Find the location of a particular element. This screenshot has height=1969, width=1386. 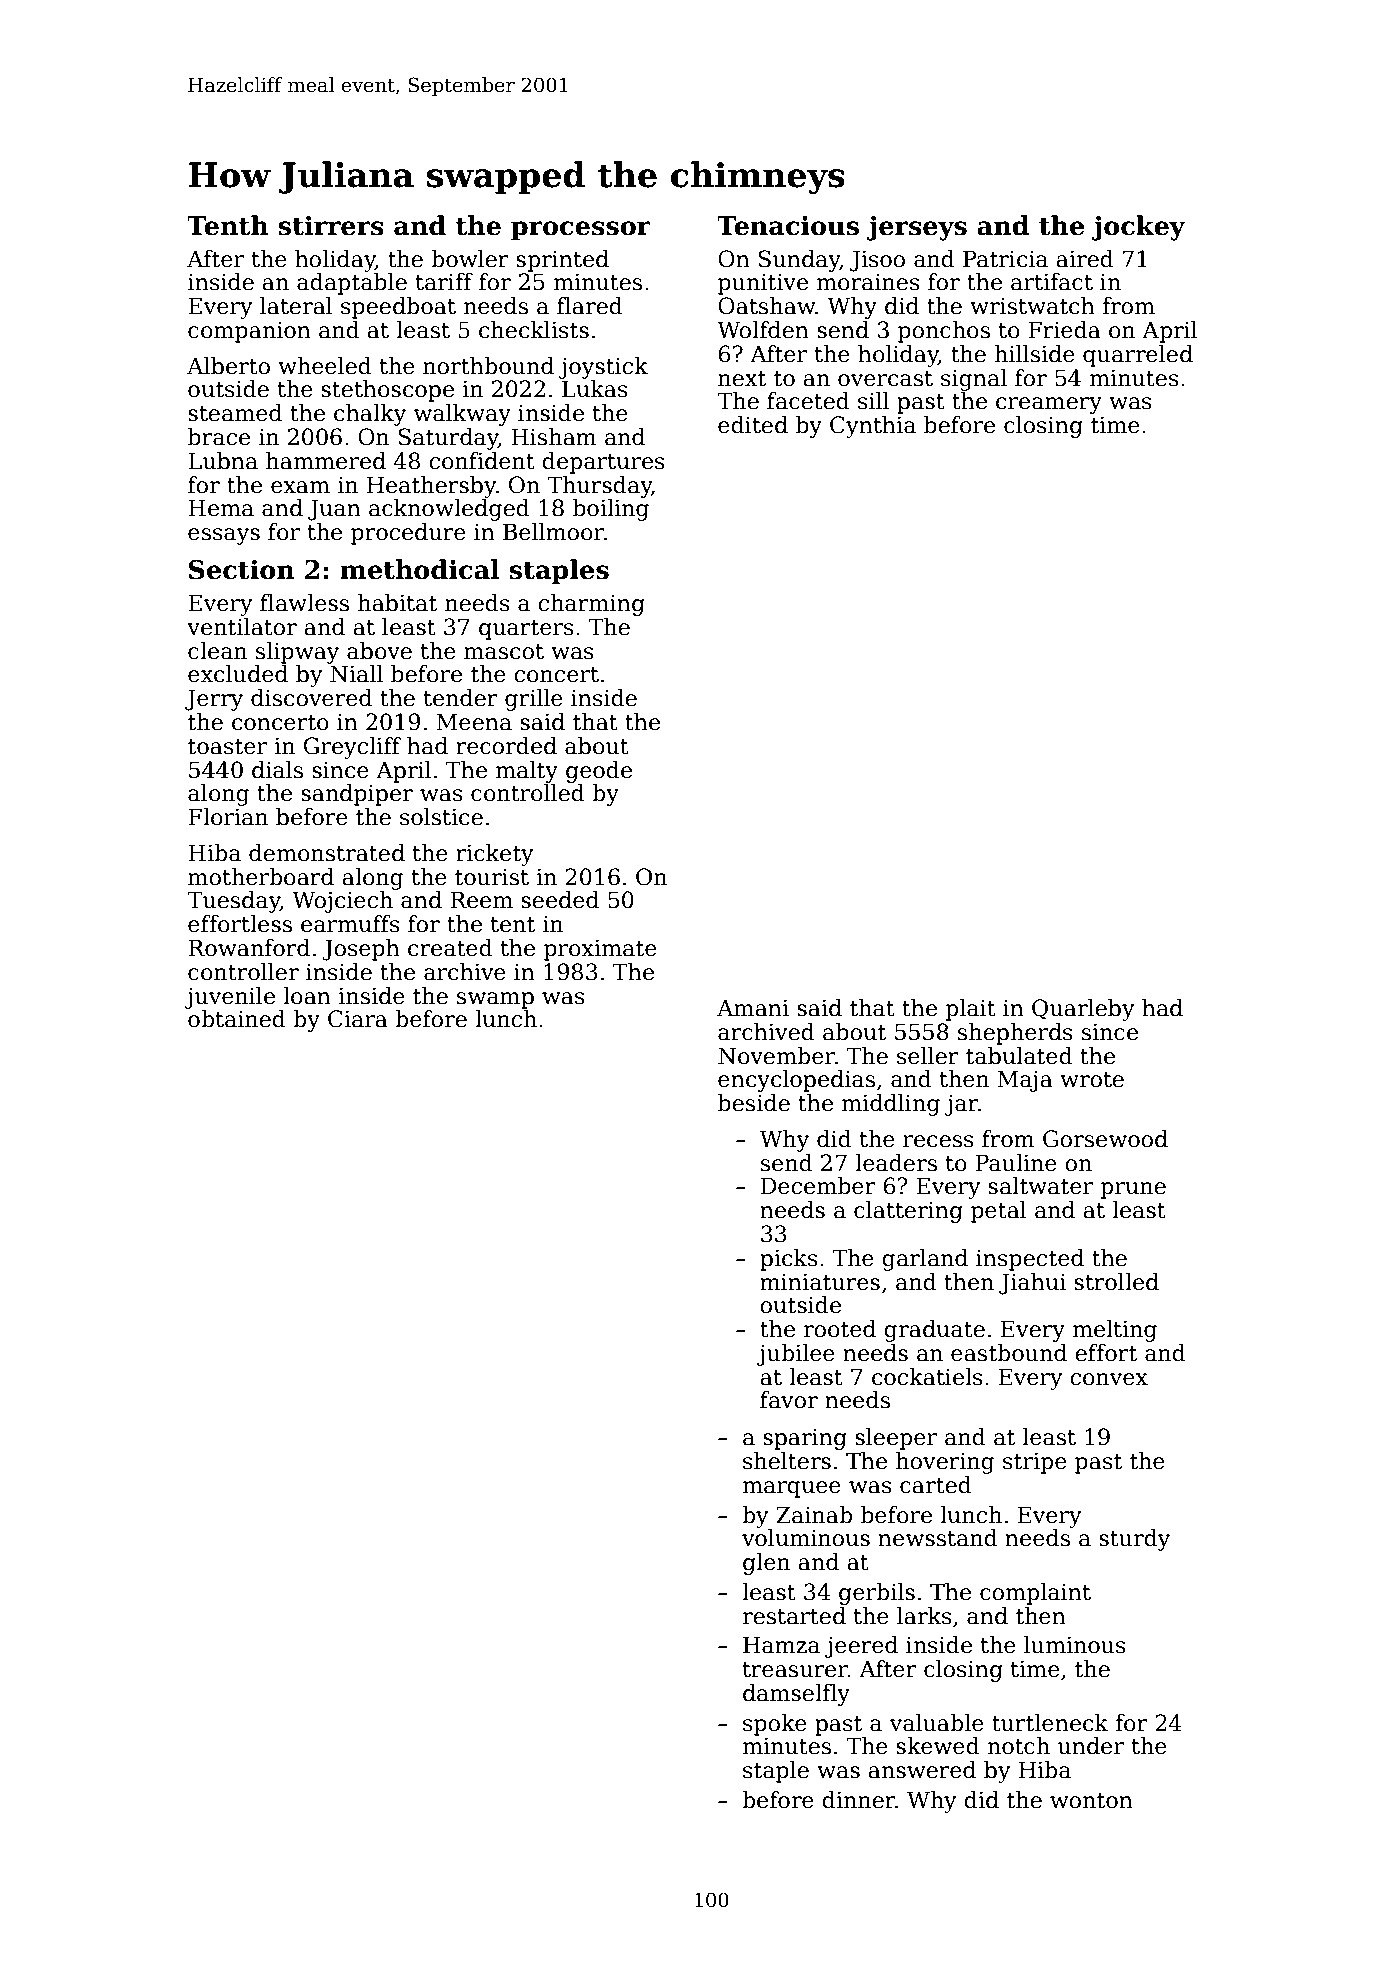

Hamza is located at coordinates (781, 1645).
